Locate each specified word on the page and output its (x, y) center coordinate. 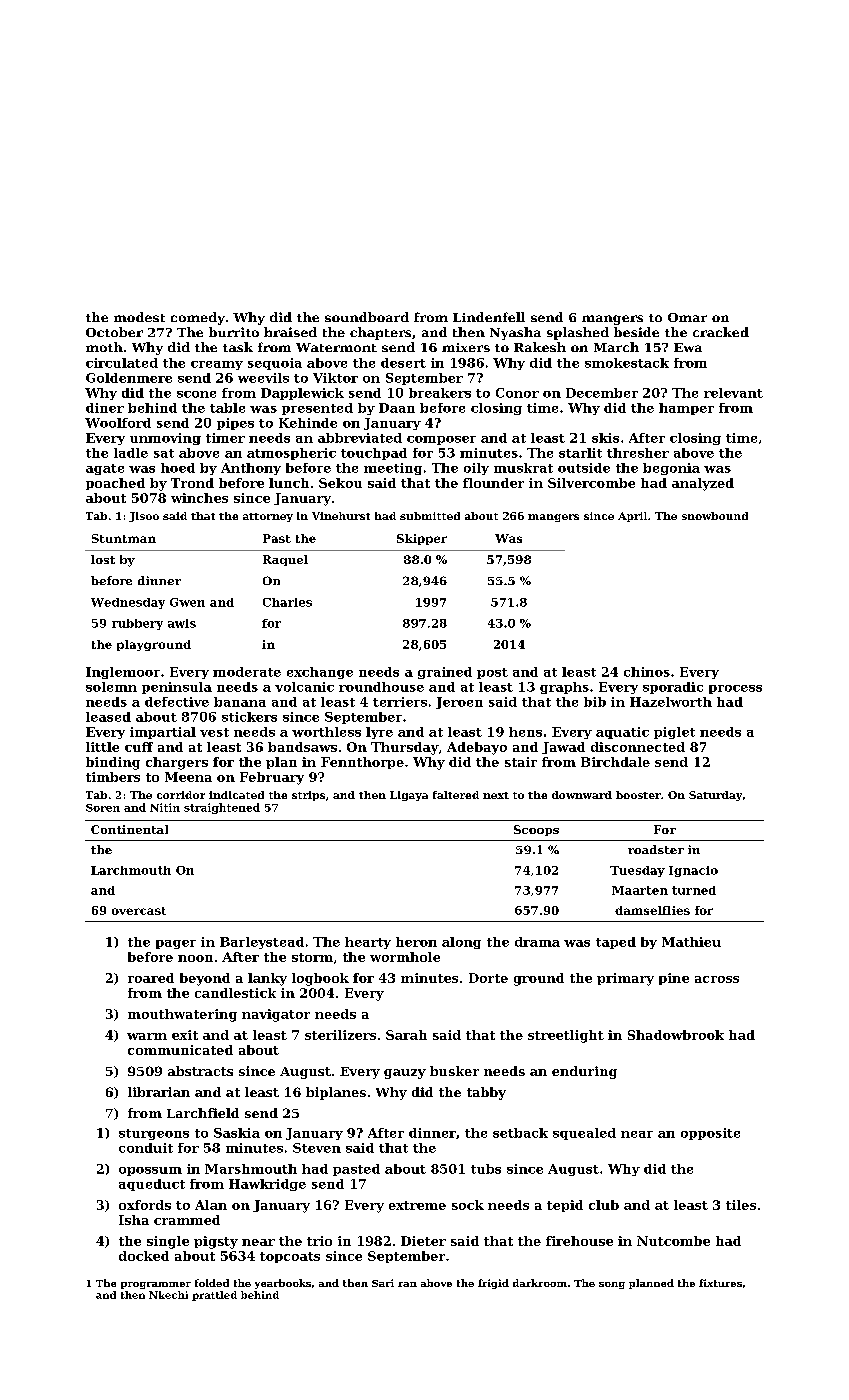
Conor (517, 393)
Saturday (715, 796)
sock (468, 1205)
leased (108, 717)
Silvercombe (591, 483)
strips (308, 796)
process (735, 689)
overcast (139, 911)
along (461, 943)
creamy (217, 365)
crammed (187, 1220)
